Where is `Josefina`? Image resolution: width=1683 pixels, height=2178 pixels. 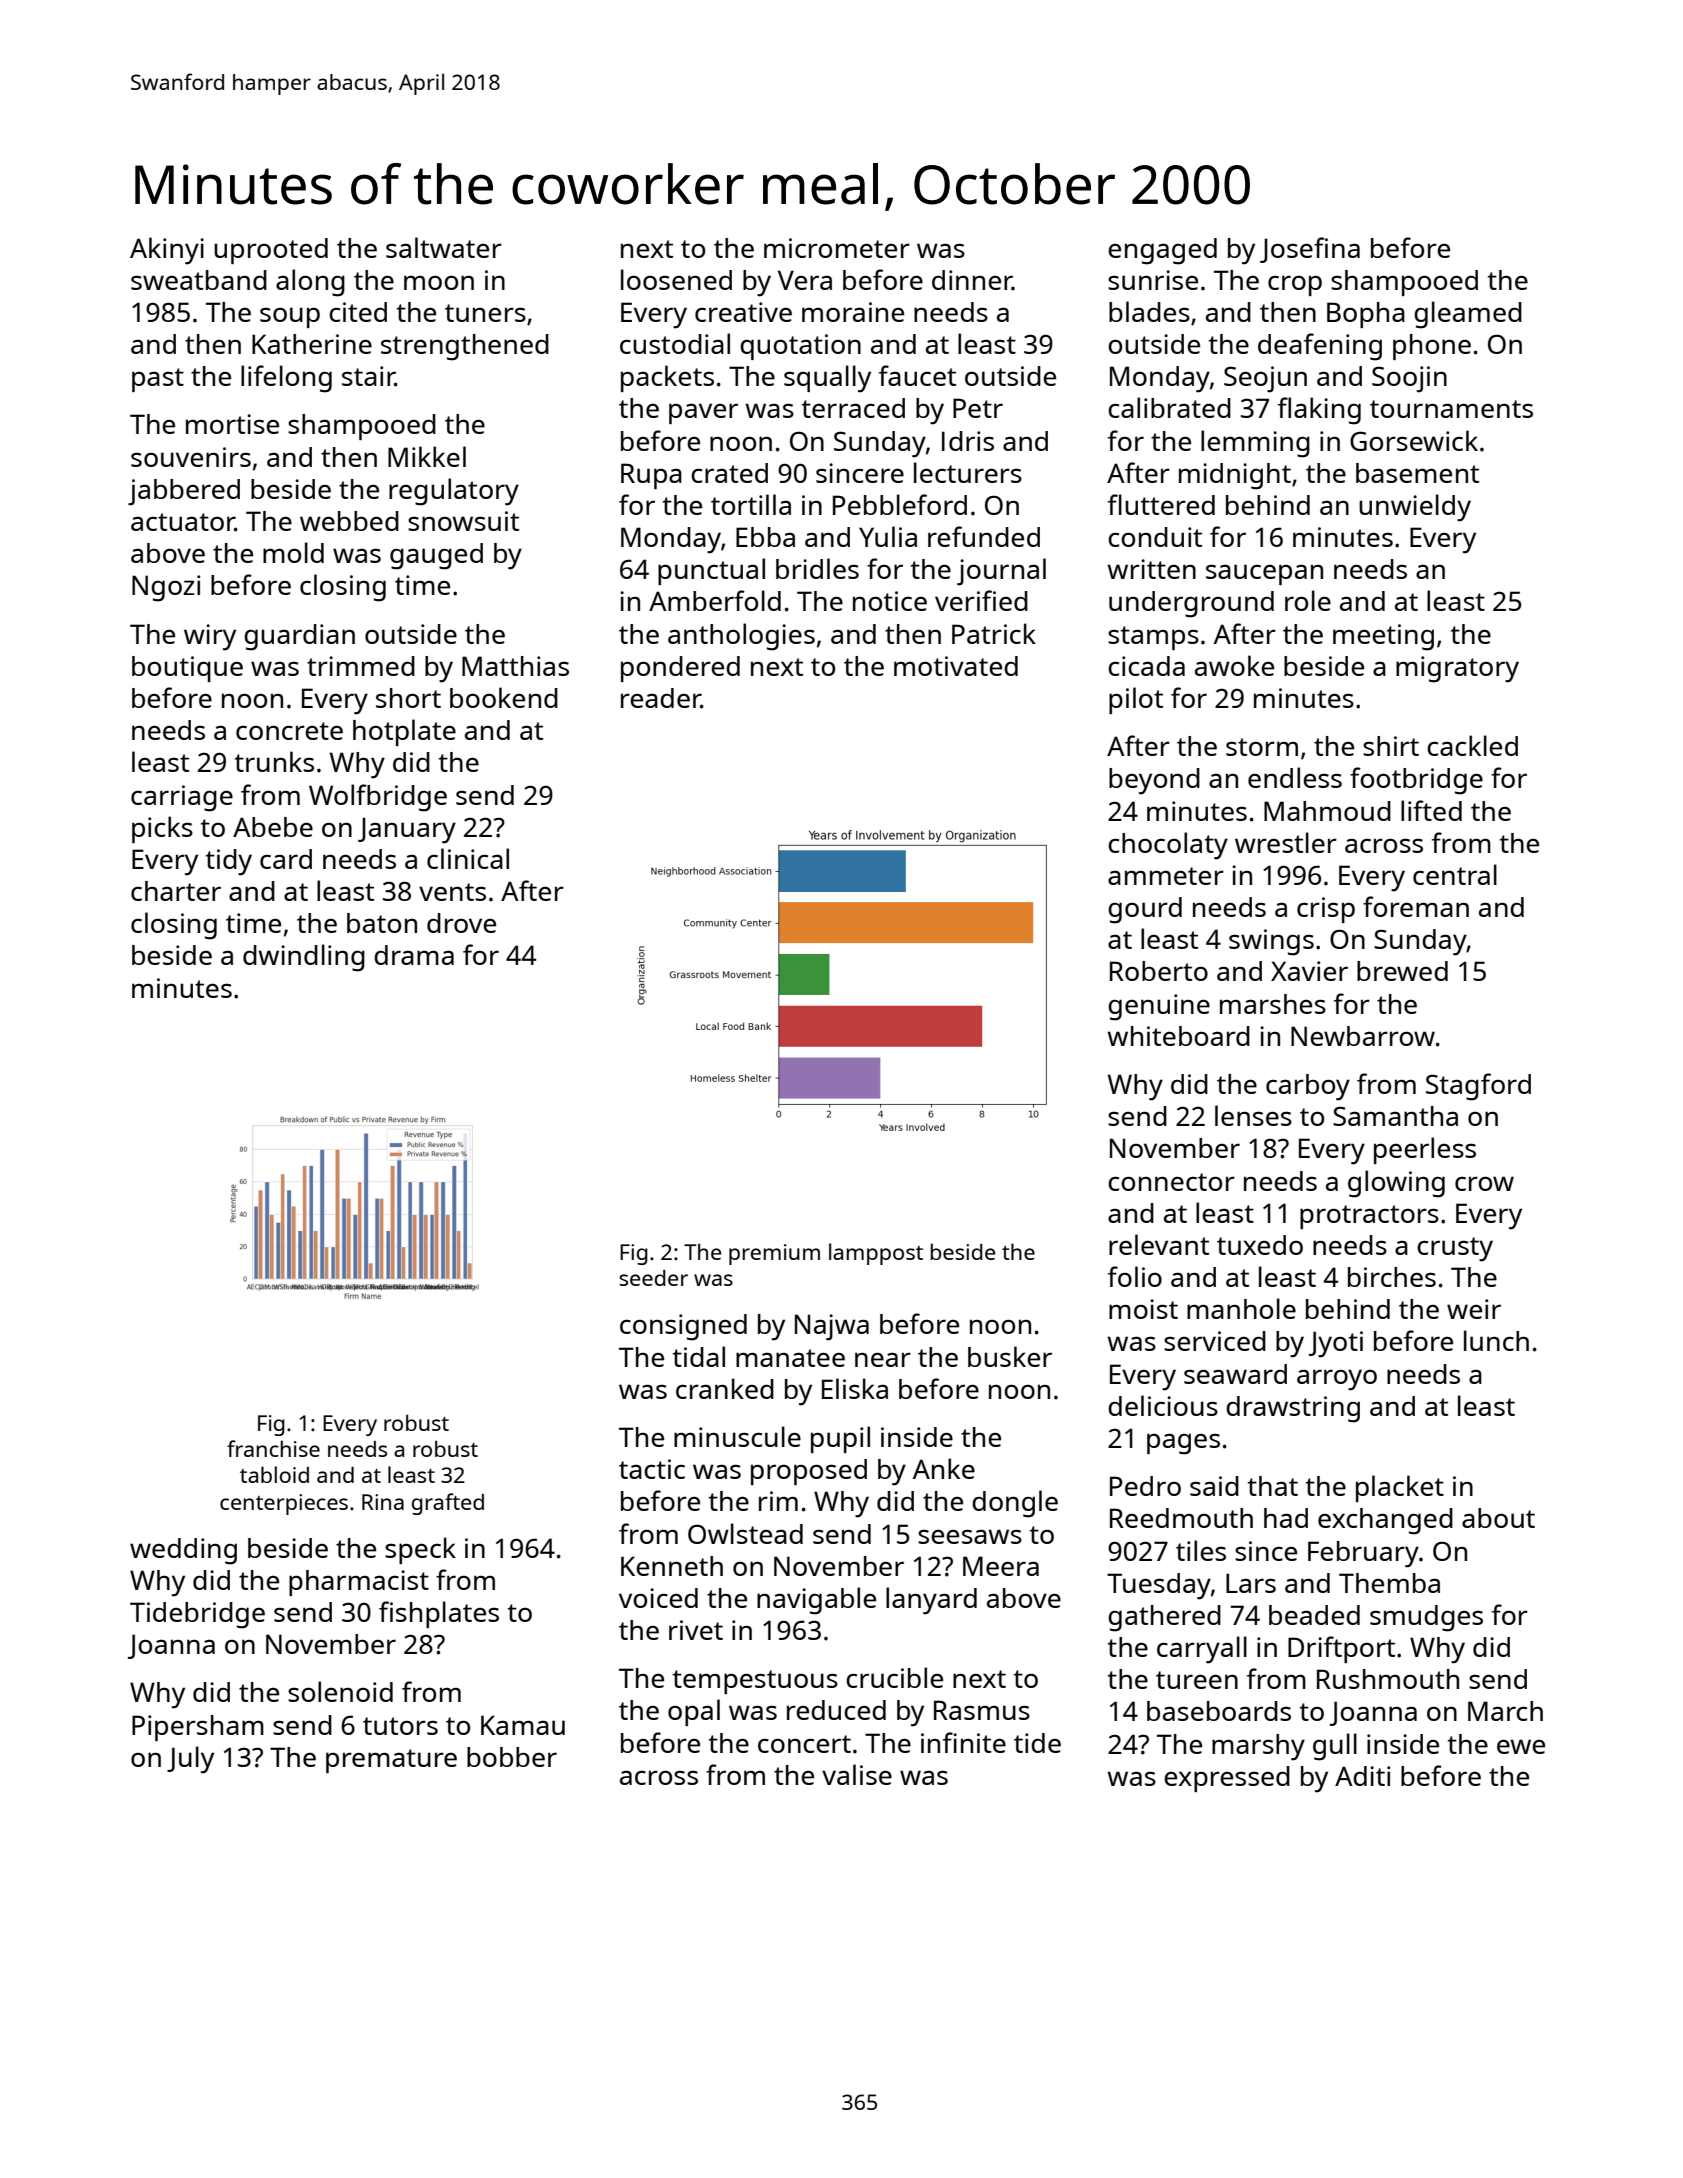 Josefina is located at coordinates (1310, 250).
